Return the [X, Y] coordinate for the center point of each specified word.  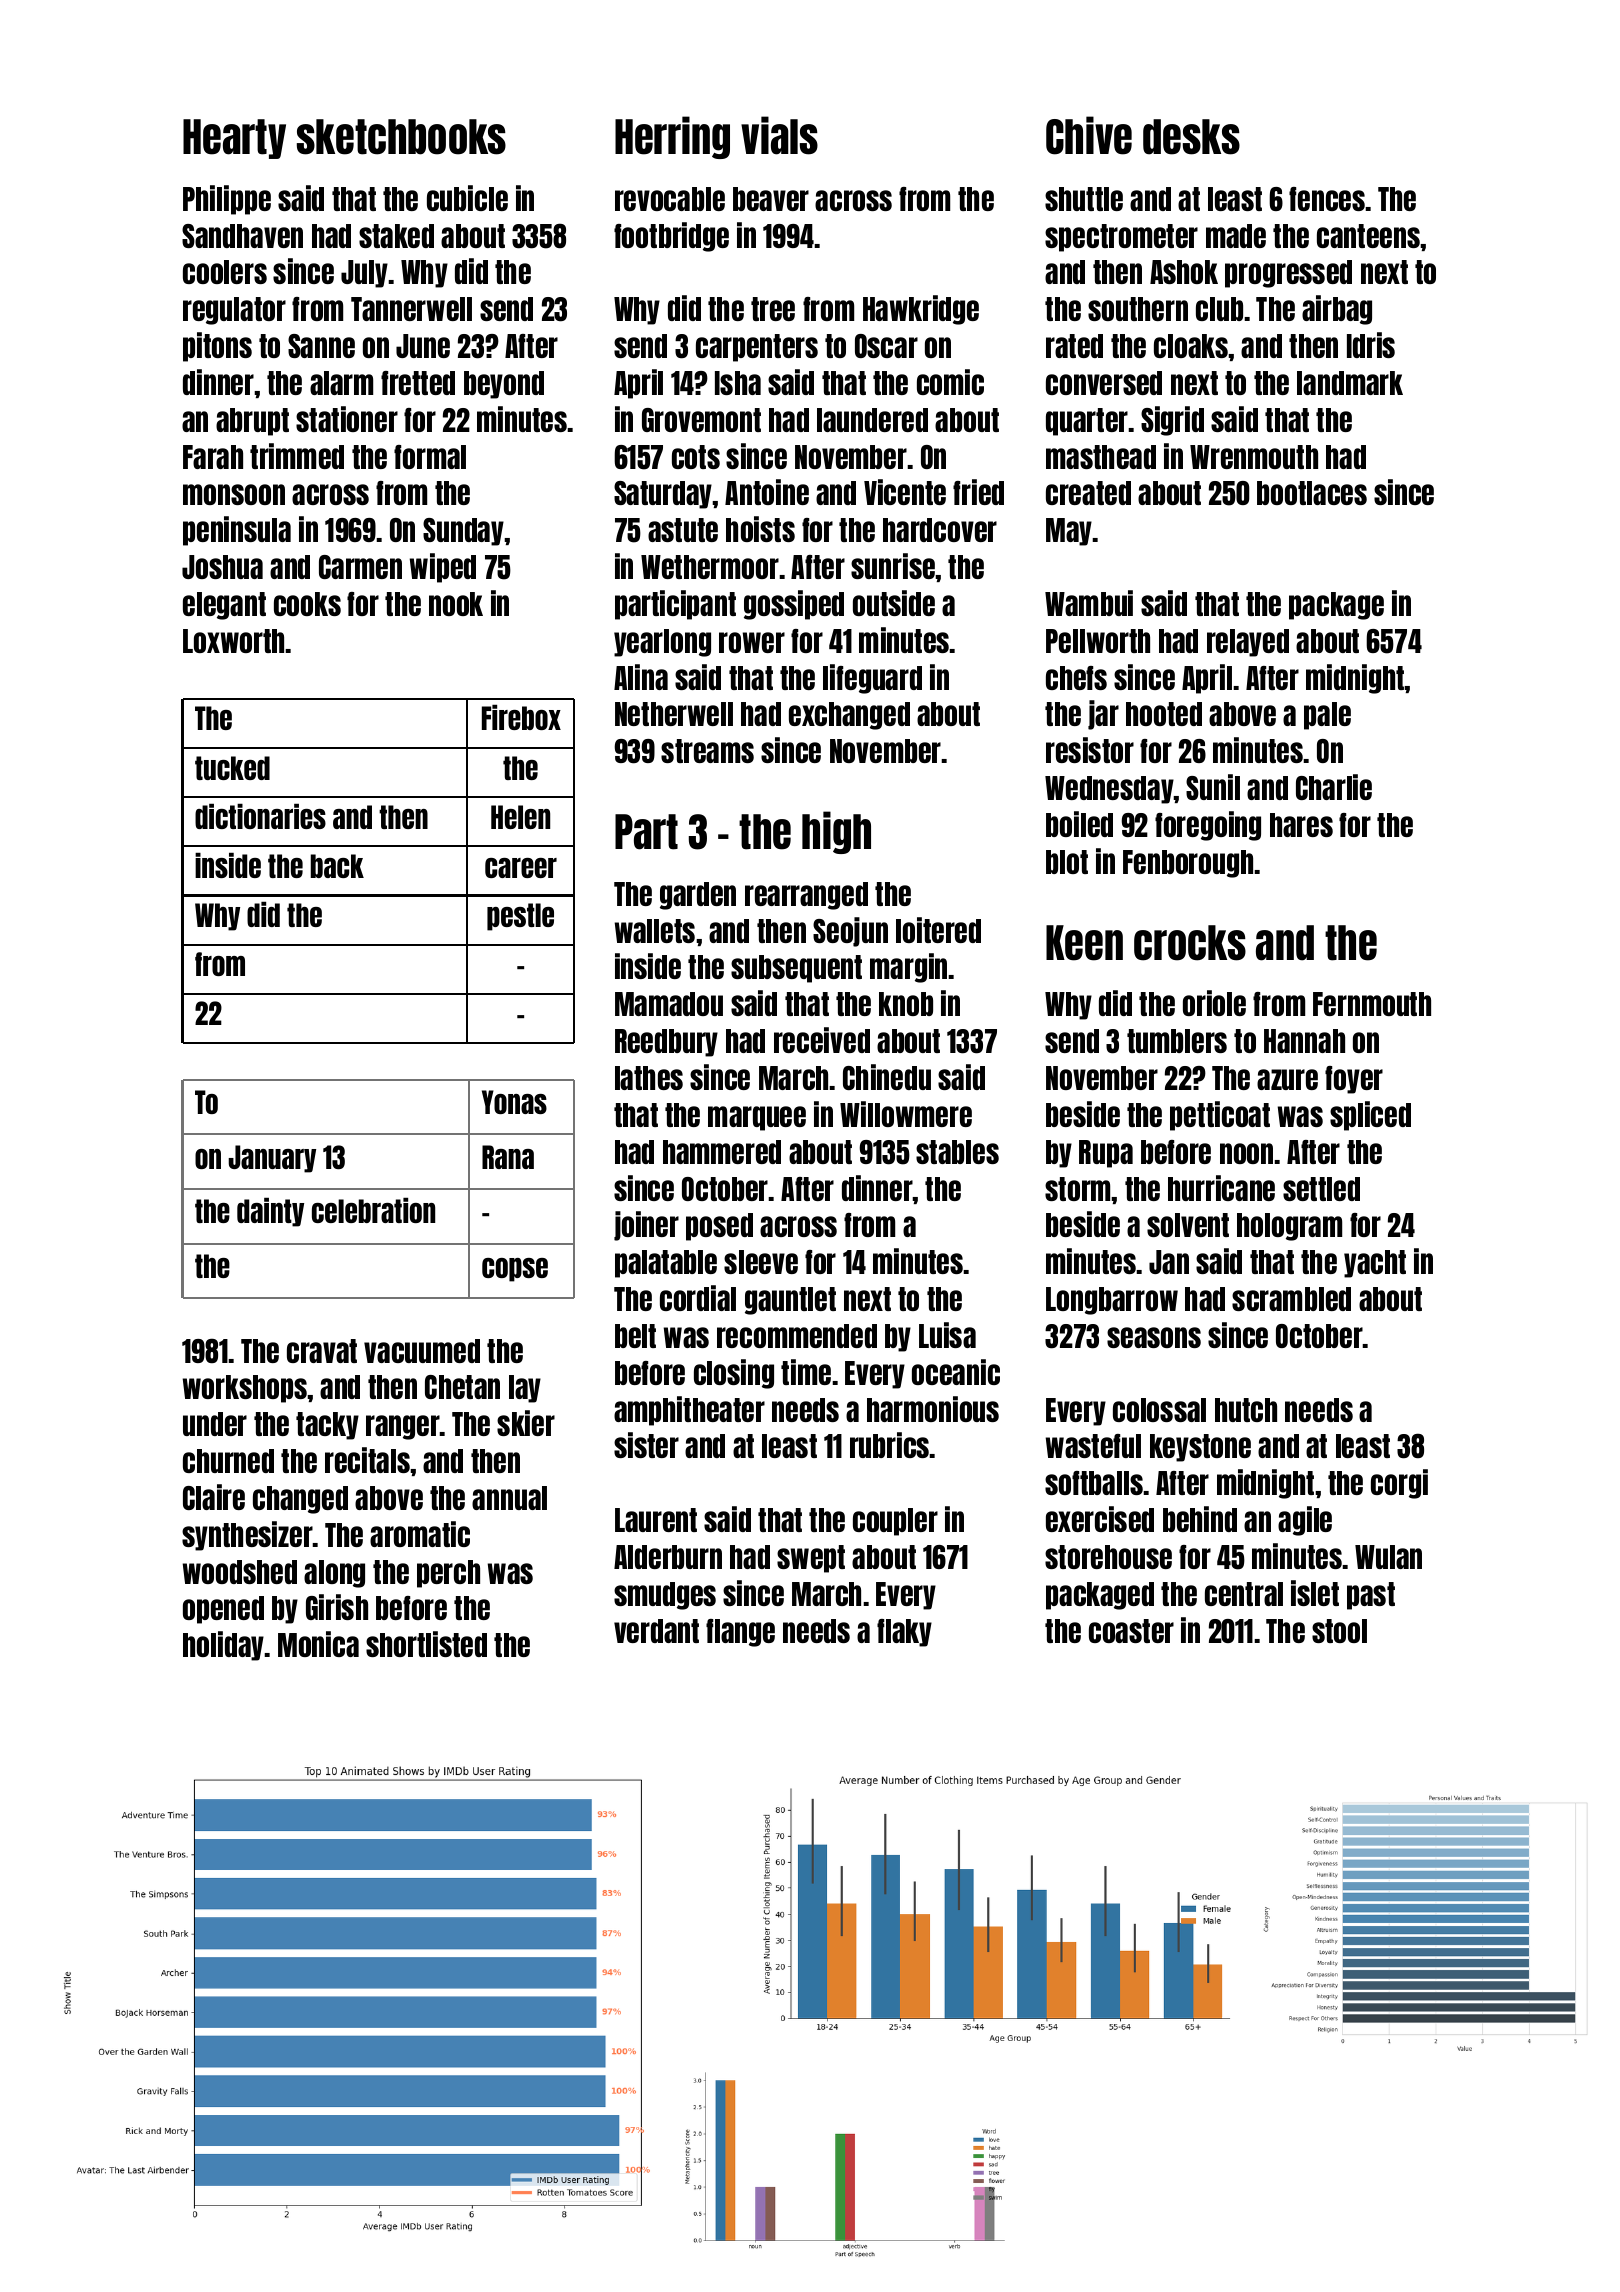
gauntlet [790, 1301]
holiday [224, 1646]
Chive [1089, 135]
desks [1191, 137]
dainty [270, 1212]
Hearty [234, 139]
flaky [904, 1633]
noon [1247, 1153]
